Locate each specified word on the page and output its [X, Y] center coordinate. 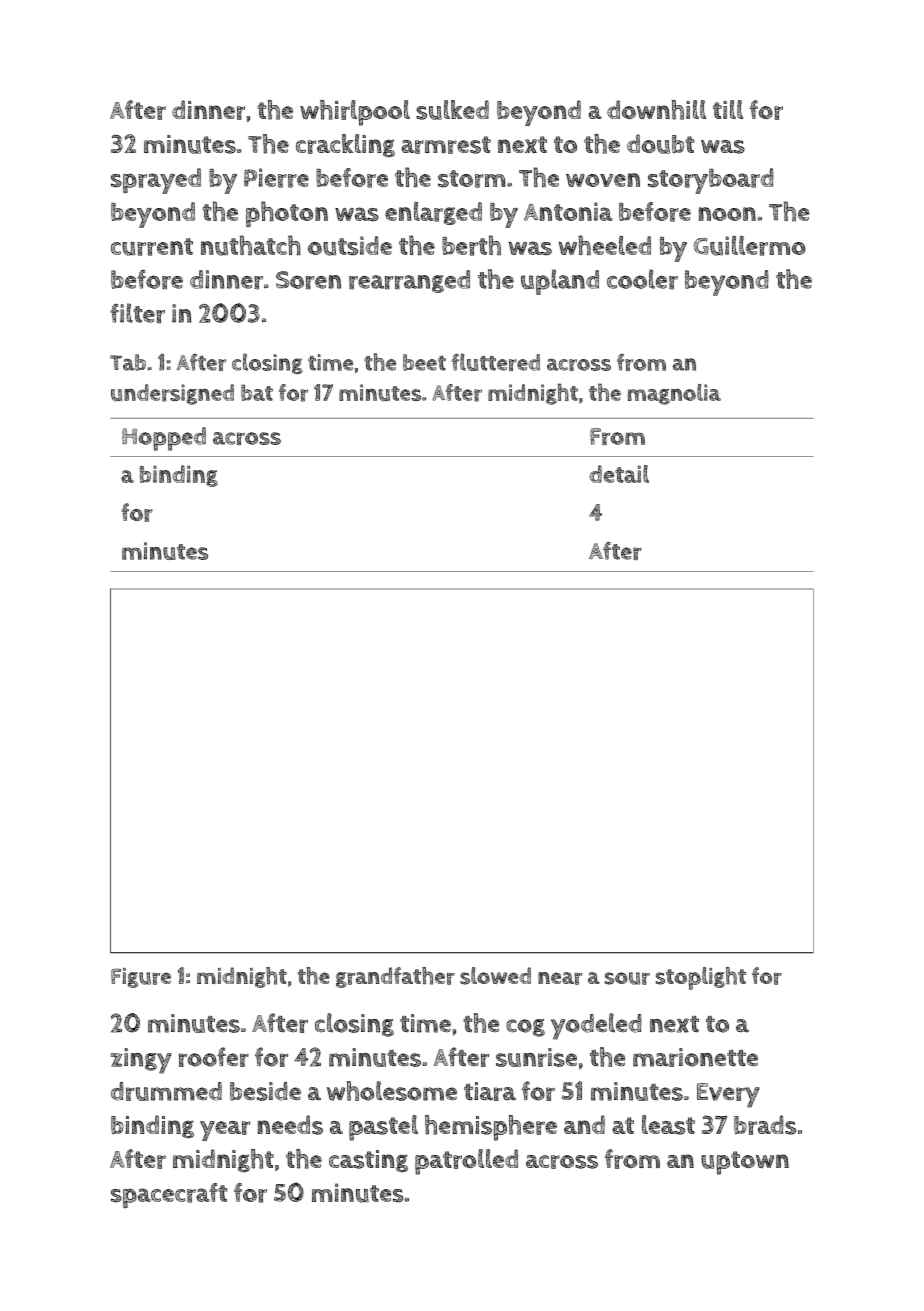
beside [265, 1091]
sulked [452, 110]
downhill [656, 110]
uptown [745, 1163]
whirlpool [355, 113]
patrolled [466, 1162]
